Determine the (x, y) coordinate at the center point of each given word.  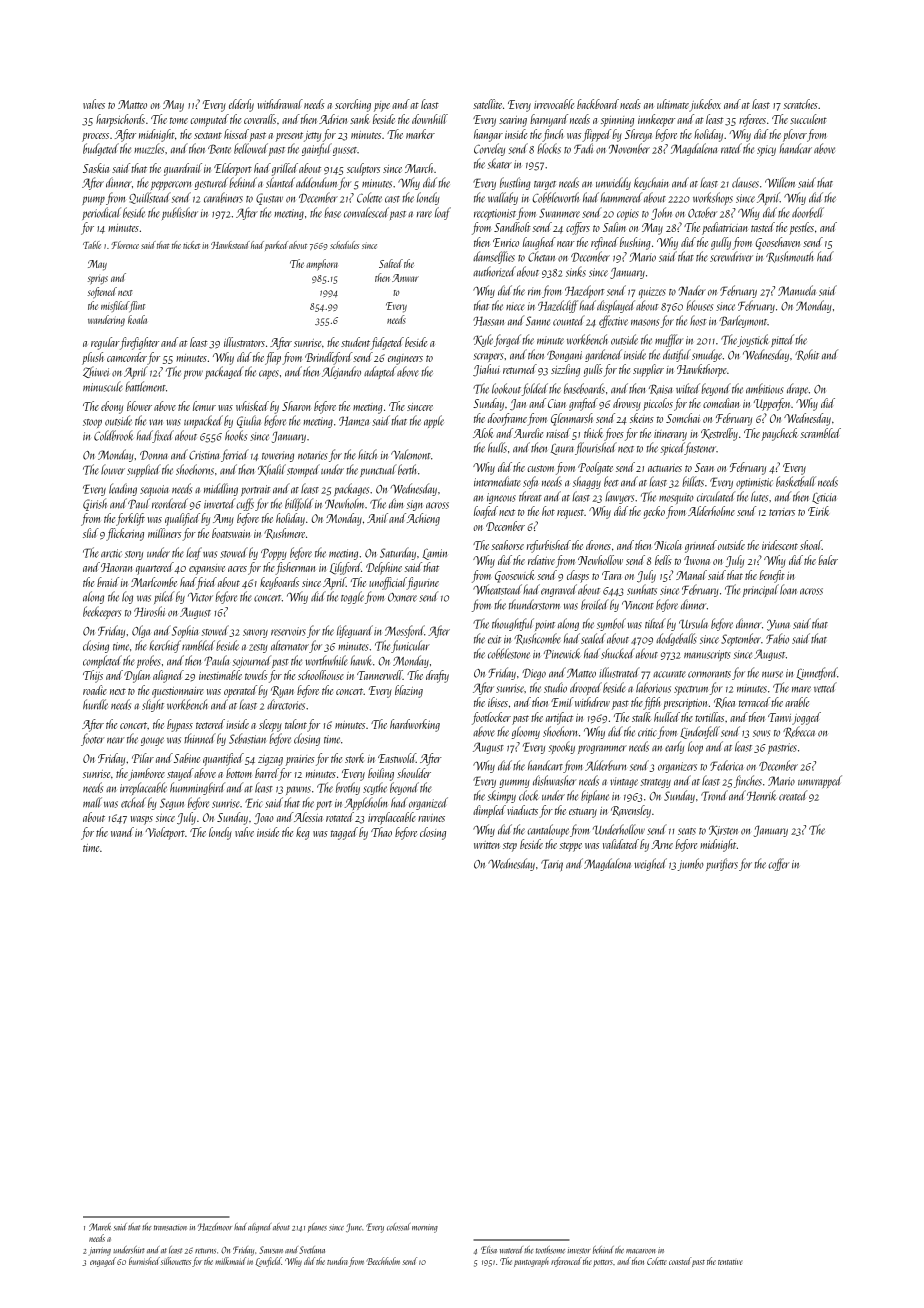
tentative (730, 1262)
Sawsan (271, 1250)
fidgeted (387, 343)
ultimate (673, 104)
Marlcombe (154, 582)
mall (92, 802)
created (793, 795)
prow (193, 374)
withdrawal (280, 104)
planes (317, 1227)
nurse (772, 674)
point (545, 625)
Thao (381, 832)
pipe (382, 106)
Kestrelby (719, 434)
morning (425, 1228)
